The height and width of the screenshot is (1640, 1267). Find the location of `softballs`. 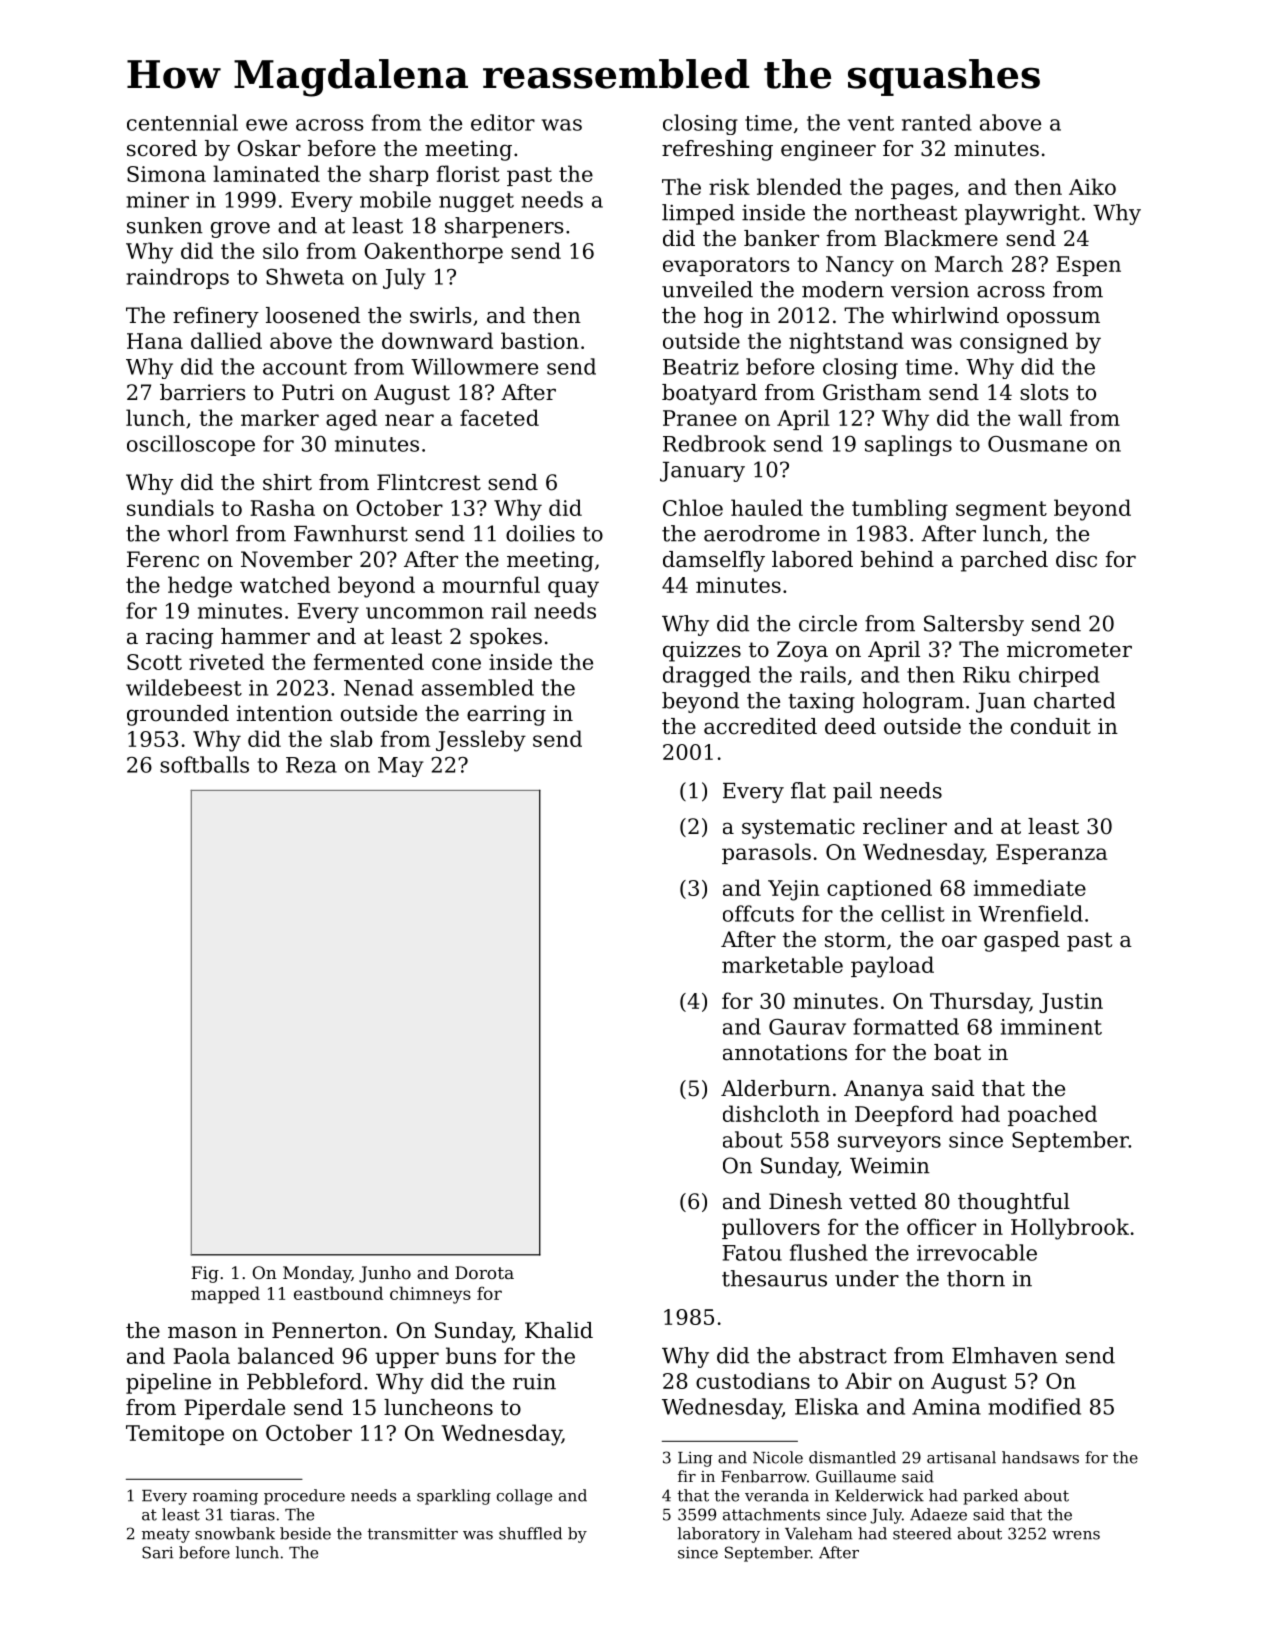

softballs is located at coordinates (204, 764).
